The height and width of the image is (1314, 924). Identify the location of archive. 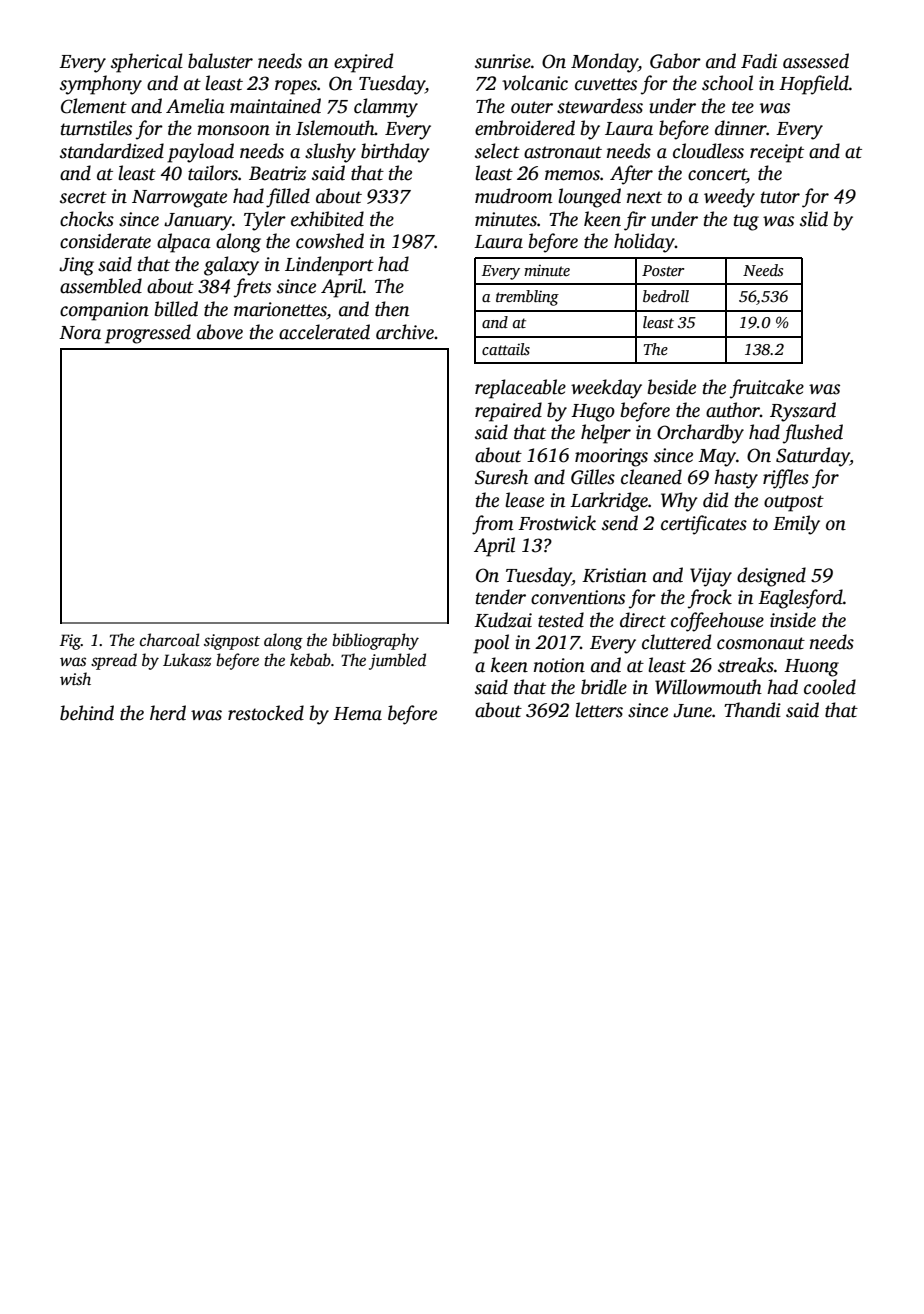
(405, 332).
